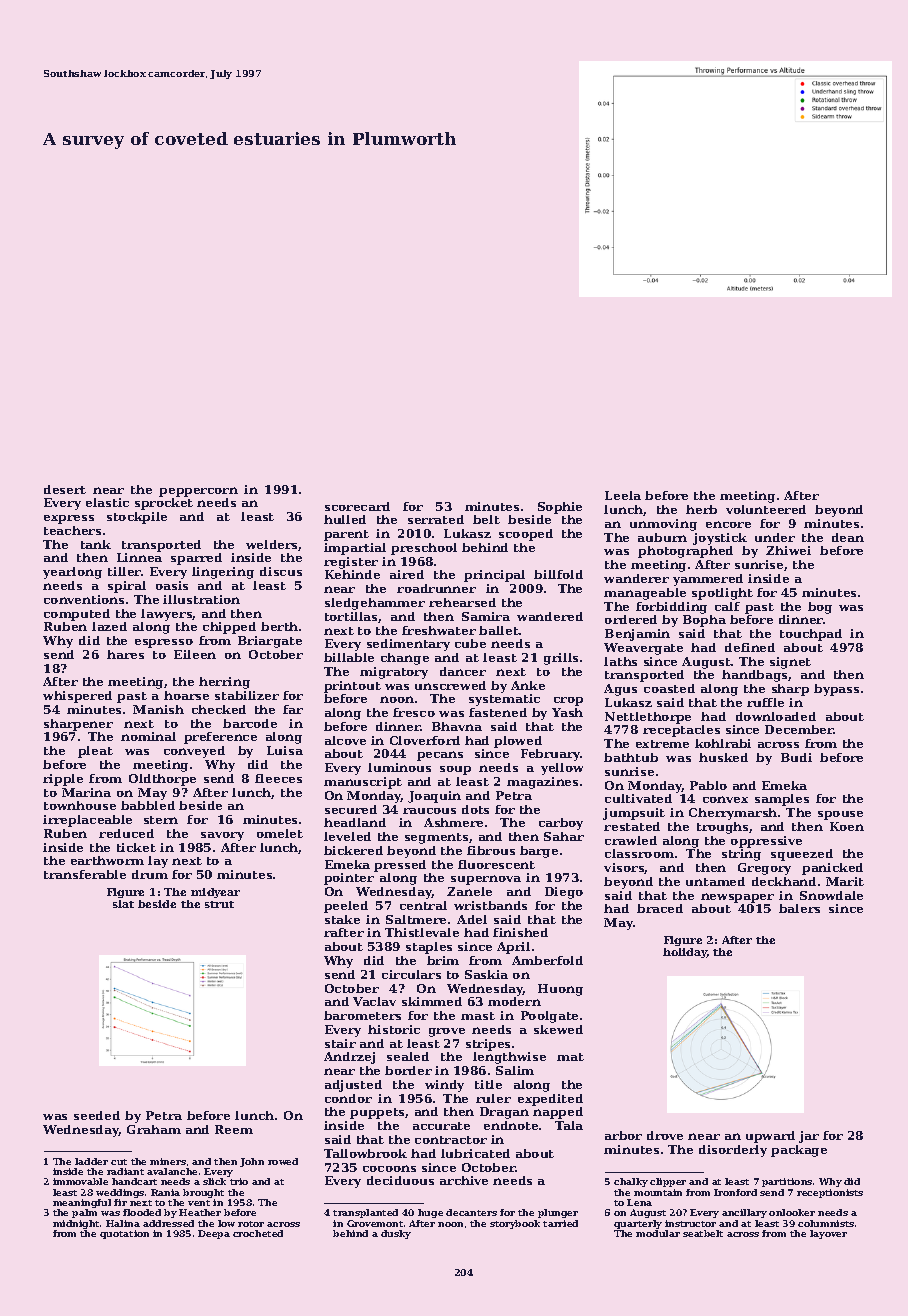 The image size is (908, 1316). Describe the element at coordinates (488, 1045) in the page. I see `stripes` at that location.
